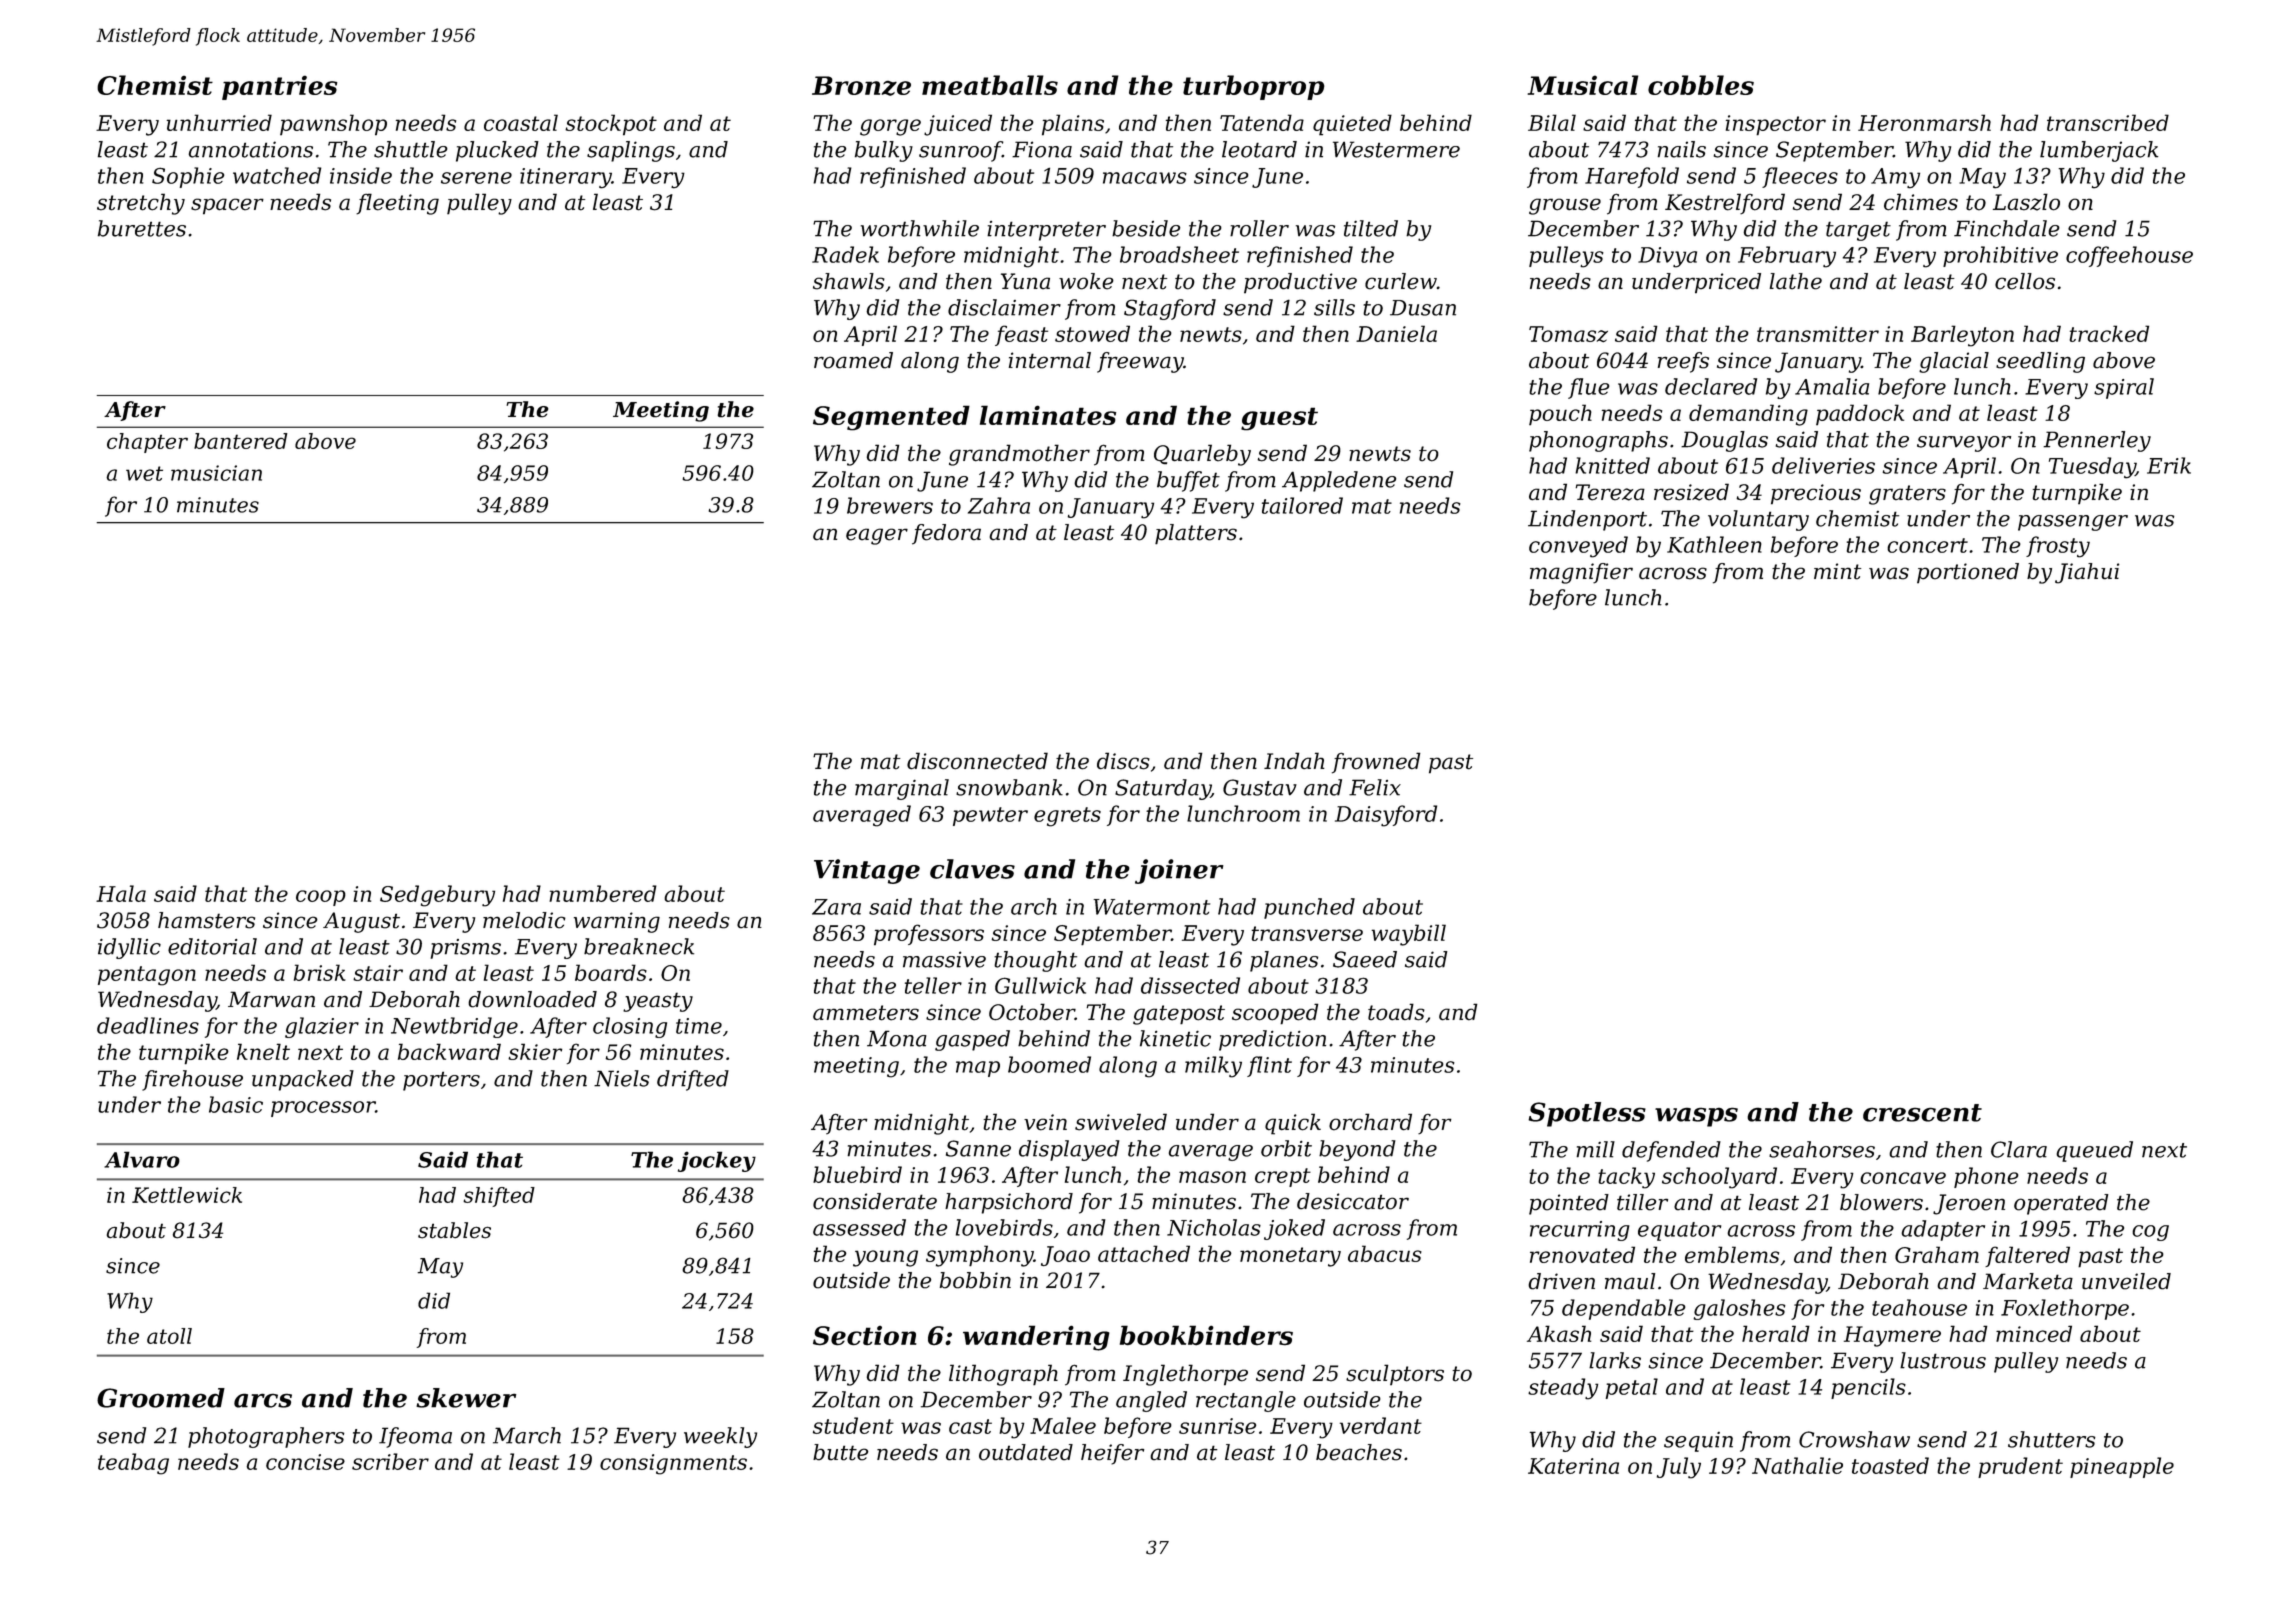 The height and width of the screenshot is (1620, 2292). What do you see at coordinates (133, 1464) in the screenshot?
I see `teabag` at bounding box center [133, 1464].
